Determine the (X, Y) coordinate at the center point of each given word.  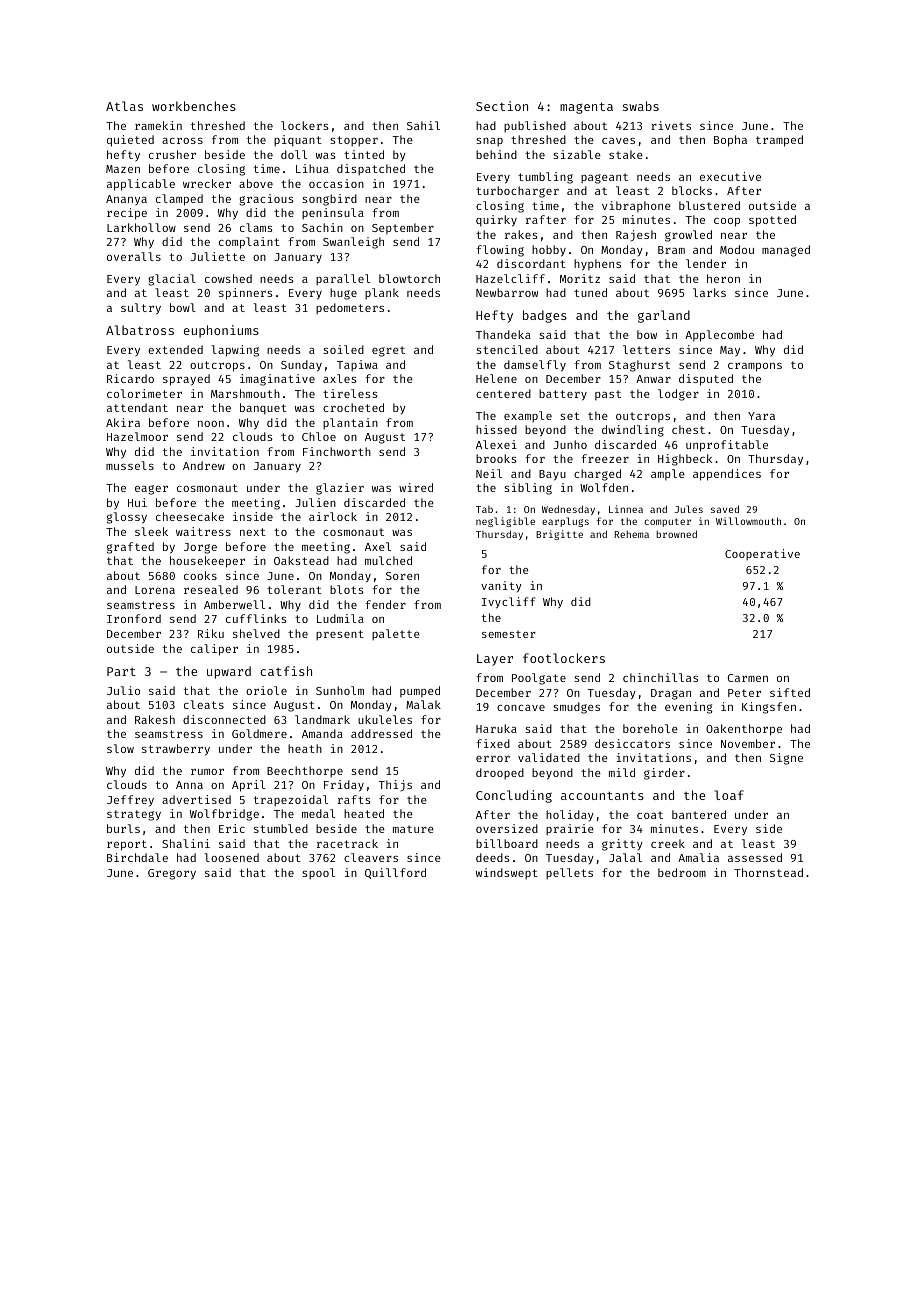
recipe (127, 214)
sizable (577, 154)
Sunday (301, 366)
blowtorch (409, 278)
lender (706, 263)
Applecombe (719, 336)
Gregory (172, 874)
